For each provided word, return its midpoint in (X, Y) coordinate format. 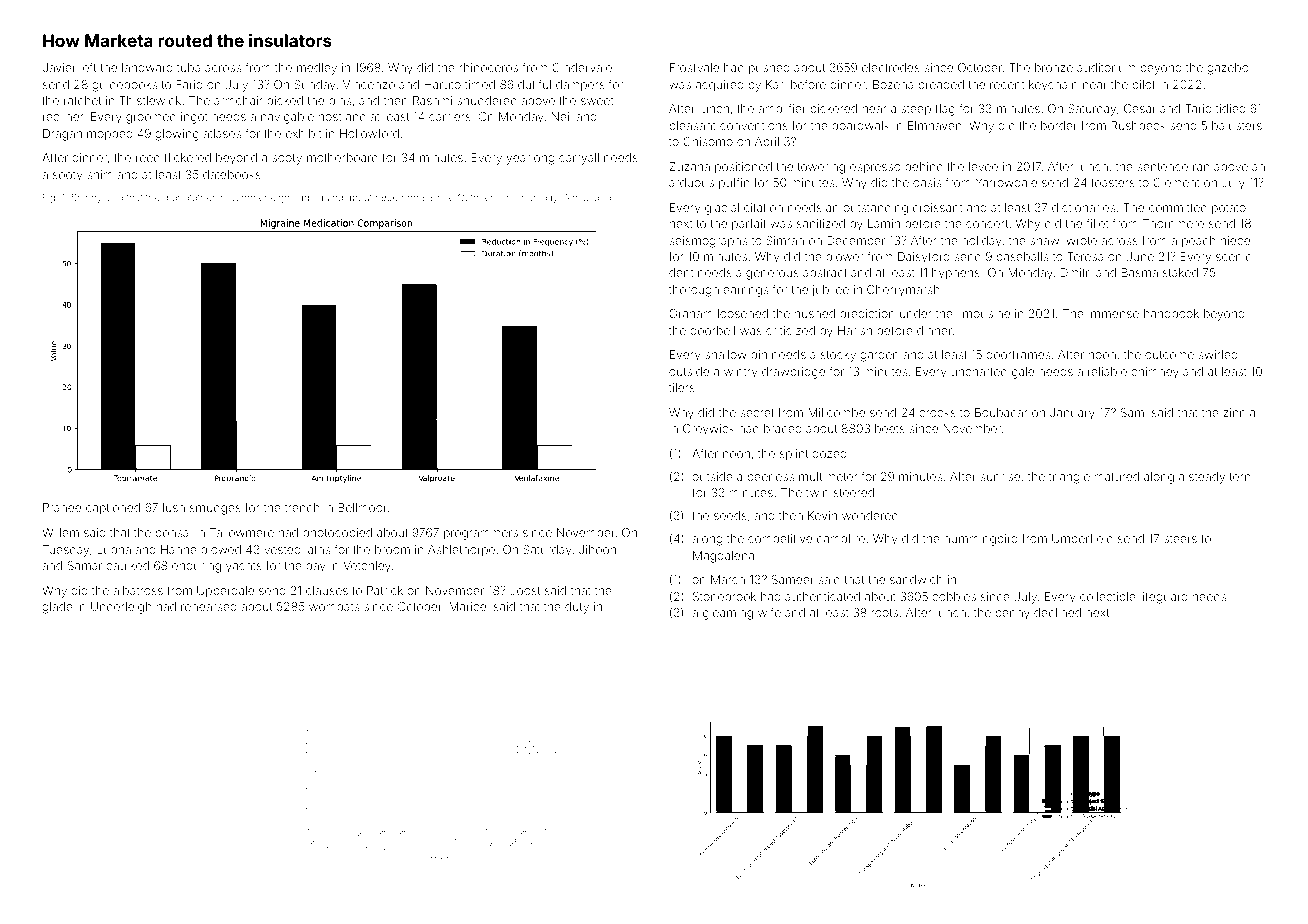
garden (879, 356)
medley (317, 69)
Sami (1134, 412)
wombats (334, 606)
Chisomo (708, 141)
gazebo (1228, 69)
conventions (754, 125)
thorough (694, 291)
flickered (187, 157)
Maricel (469, 606)
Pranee (62, 507)
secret (757, 413)
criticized (790, 330)
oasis (927, 182)
